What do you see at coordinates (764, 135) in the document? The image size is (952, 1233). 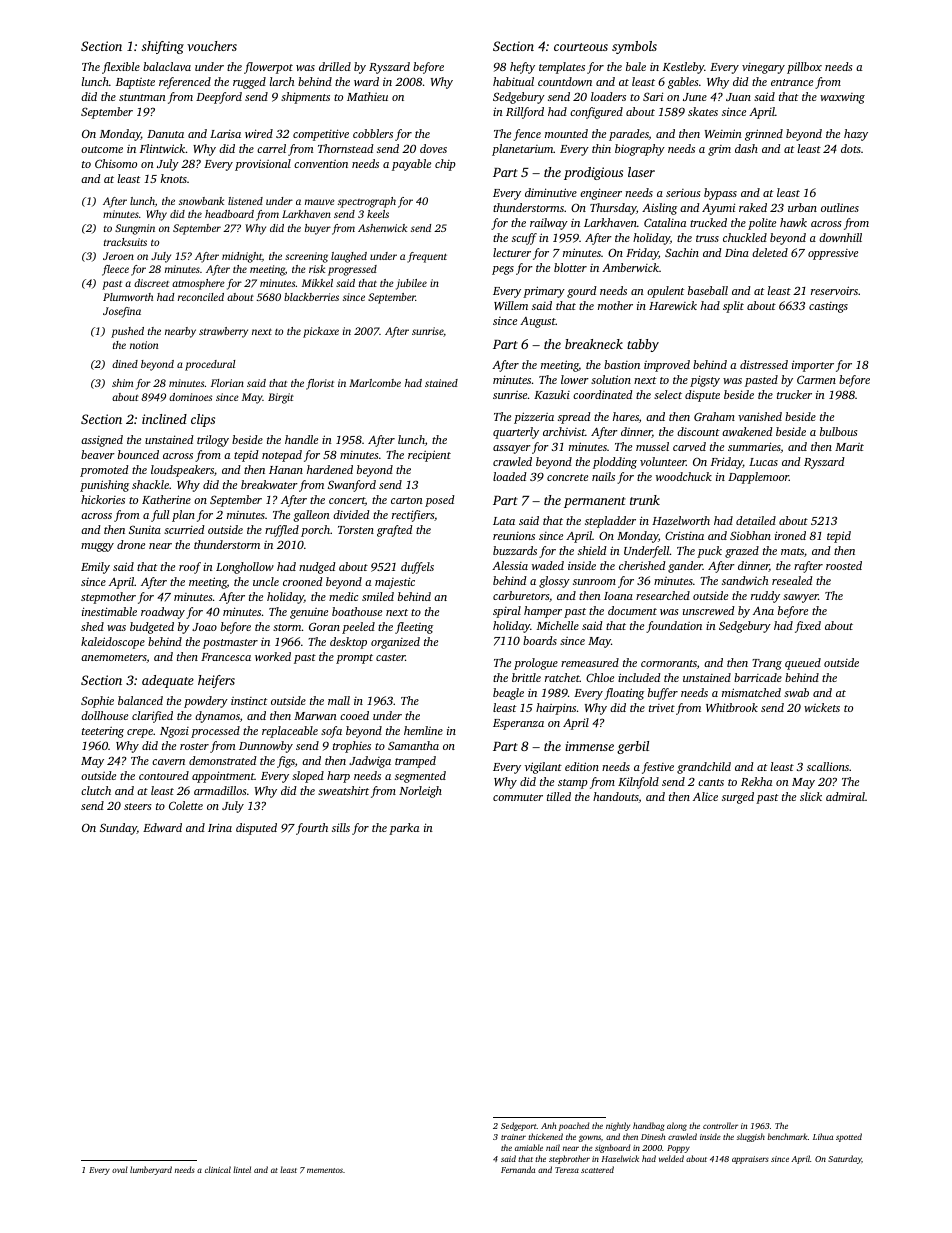 I see `grinned` at bounding box center [764, 135].
